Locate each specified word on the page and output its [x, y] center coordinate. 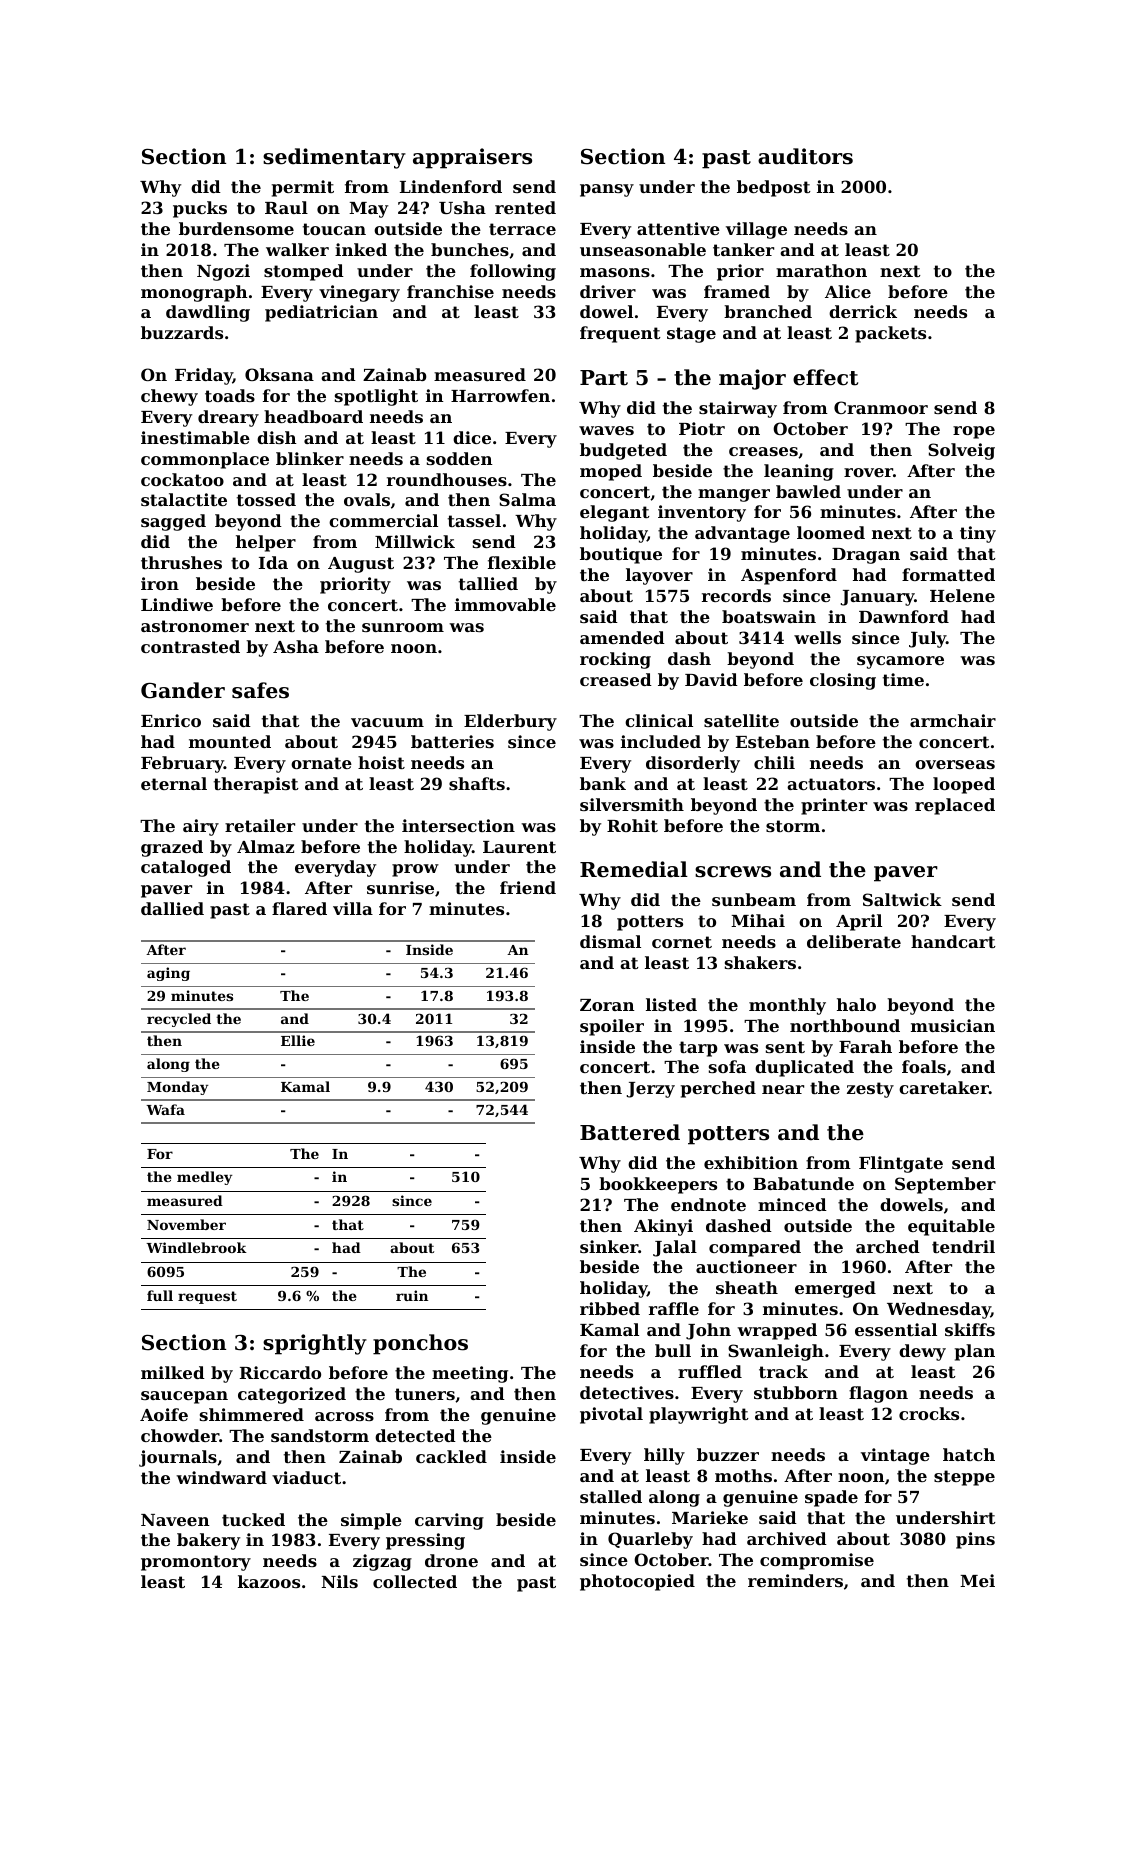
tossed [266, 499]
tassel [474, 520]
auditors [805, 156]
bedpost [774, 188]
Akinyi [663, 1227]
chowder [180, 1435]
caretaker [944, 1087]
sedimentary [334, 158]
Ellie [298, 1040]
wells [817, 637]
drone [451, 1560]
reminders [795, 1580]
